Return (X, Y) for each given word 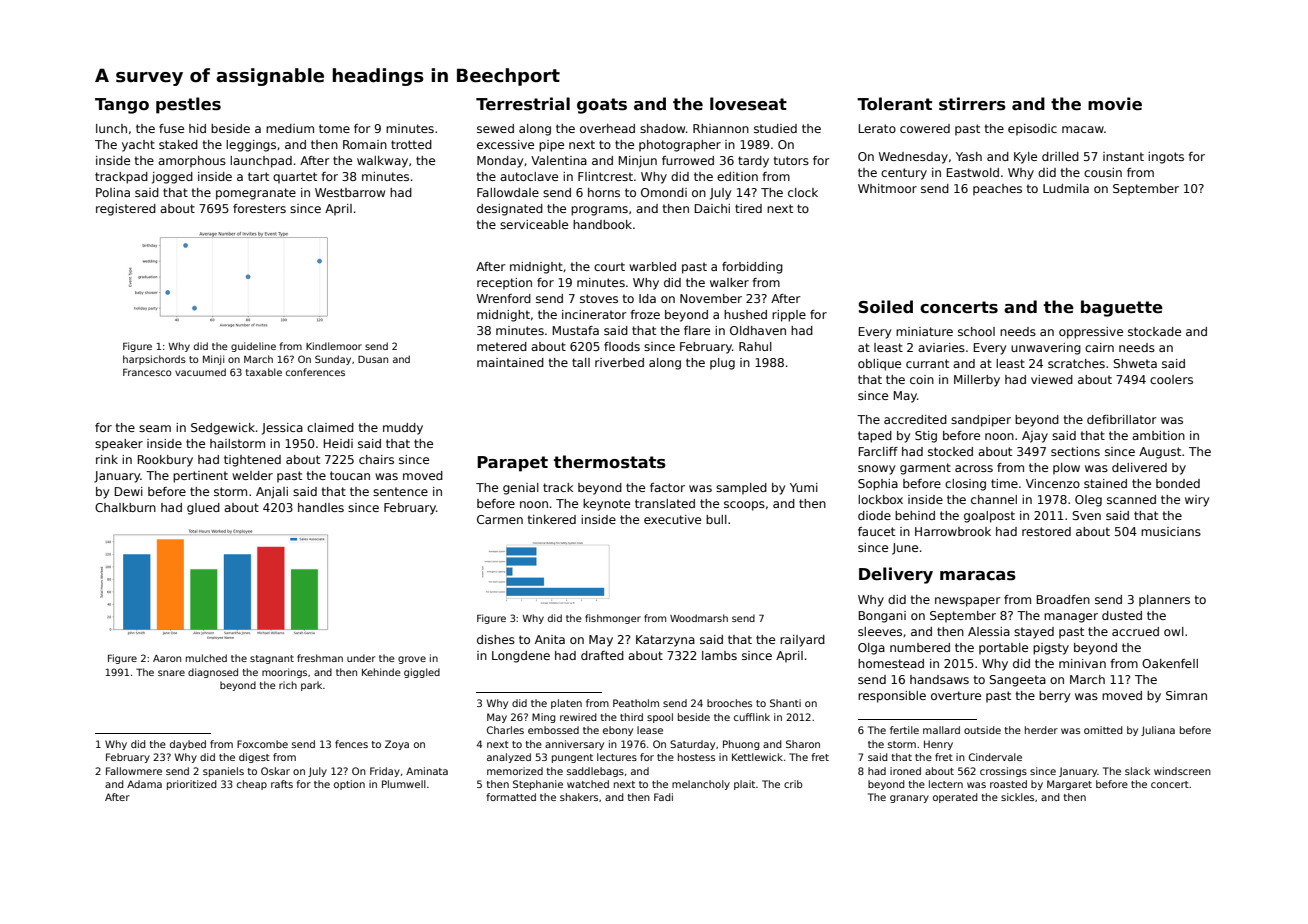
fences (351, 744)
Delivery (896, 575)
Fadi (663, 797)
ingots (1166, 158)
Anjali (272, 493)
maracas (978, 576)
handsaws (939, 679)
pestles (188, 105)
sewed (495, 128)
